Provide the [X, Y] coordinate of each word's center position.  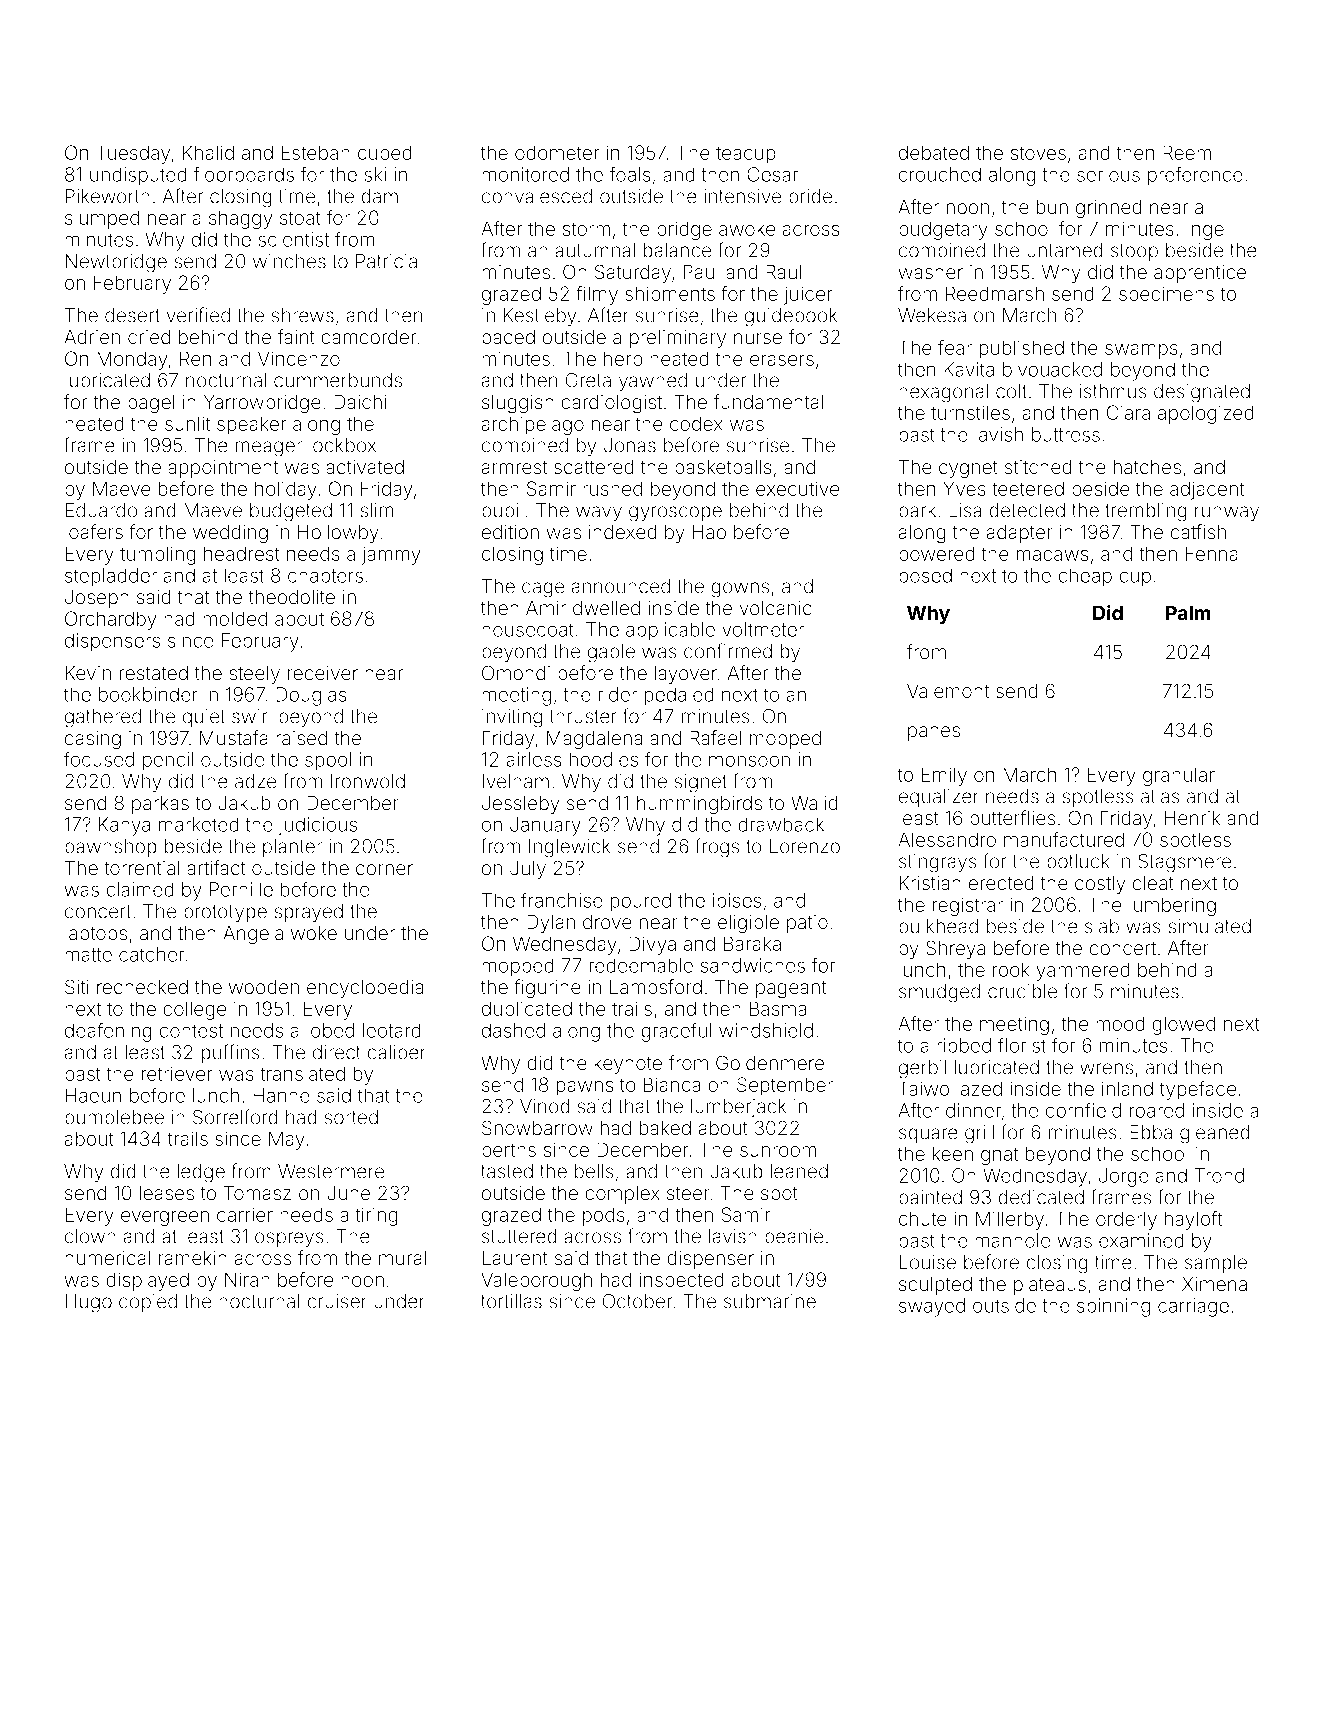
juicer [808, 295]
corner [384, 869]
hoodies [604, 759]
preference [1195, 176]
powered [937, 555]
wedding [230, 534]
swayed [932, 1307]
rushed [612, 488]
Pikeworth [108, 196]
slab [1102, 926]
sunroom [778, 1151]
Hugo [89, 1303]
